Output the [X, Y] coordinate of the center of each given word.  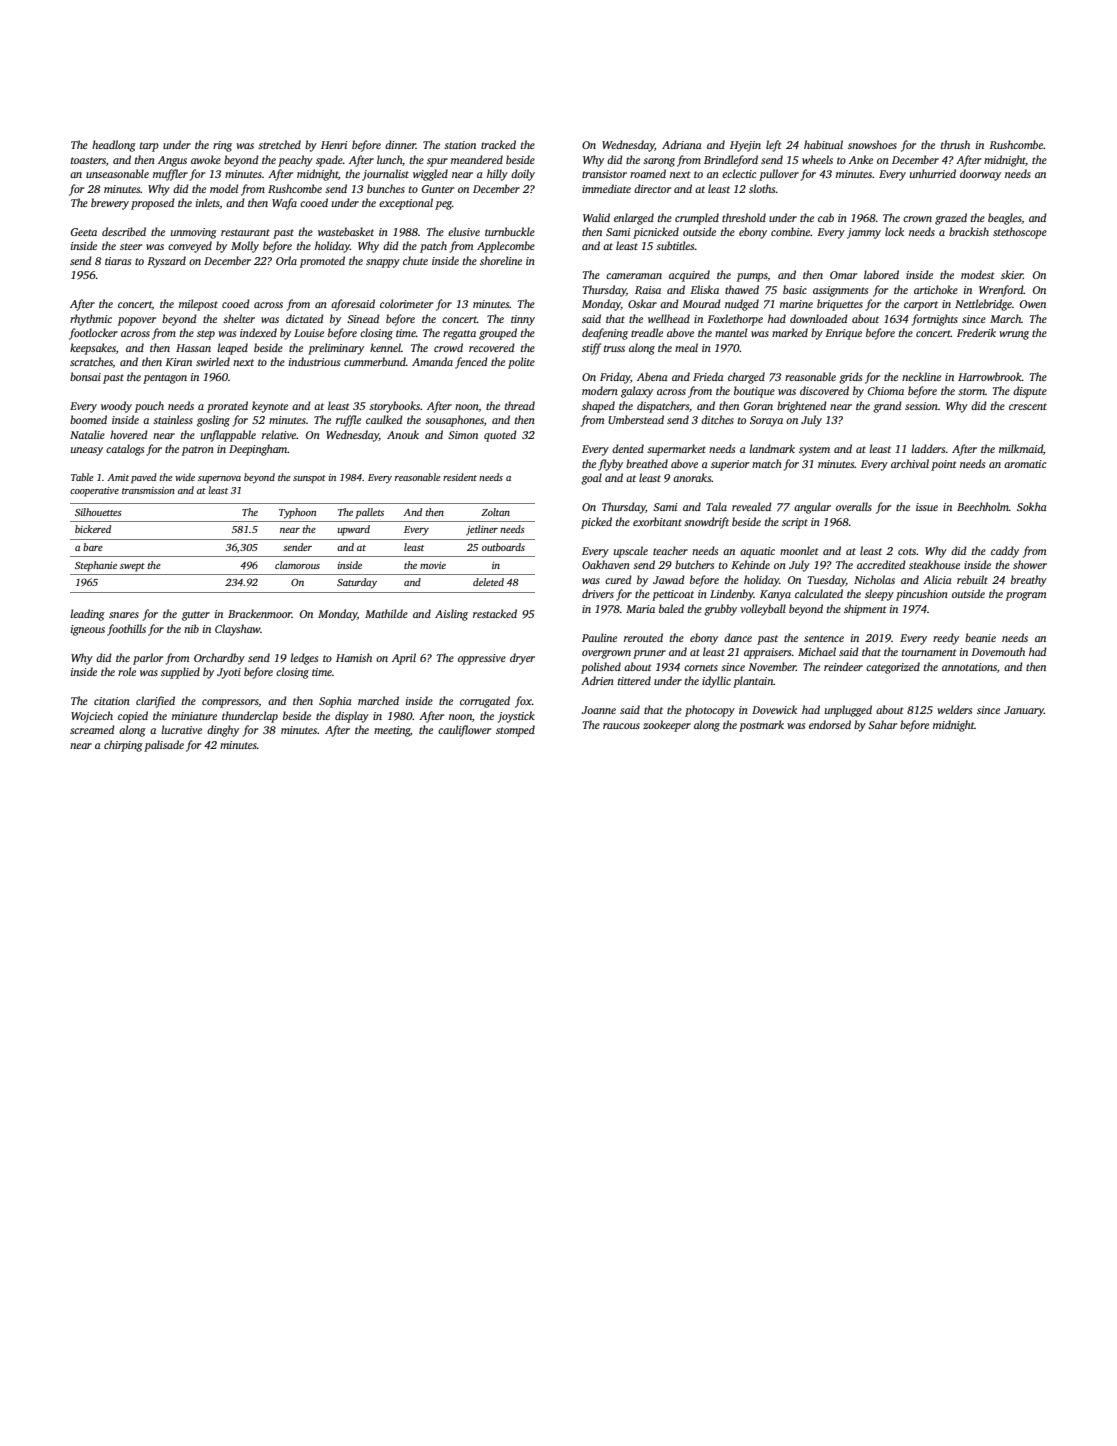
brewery [110, 204]
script [795, 523]
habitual [823, 144]
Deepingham [258, 450]
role [127, 671]
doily [523, 175]
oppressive [482, 659]
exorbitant [657, 521]
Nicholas [874, 579]
